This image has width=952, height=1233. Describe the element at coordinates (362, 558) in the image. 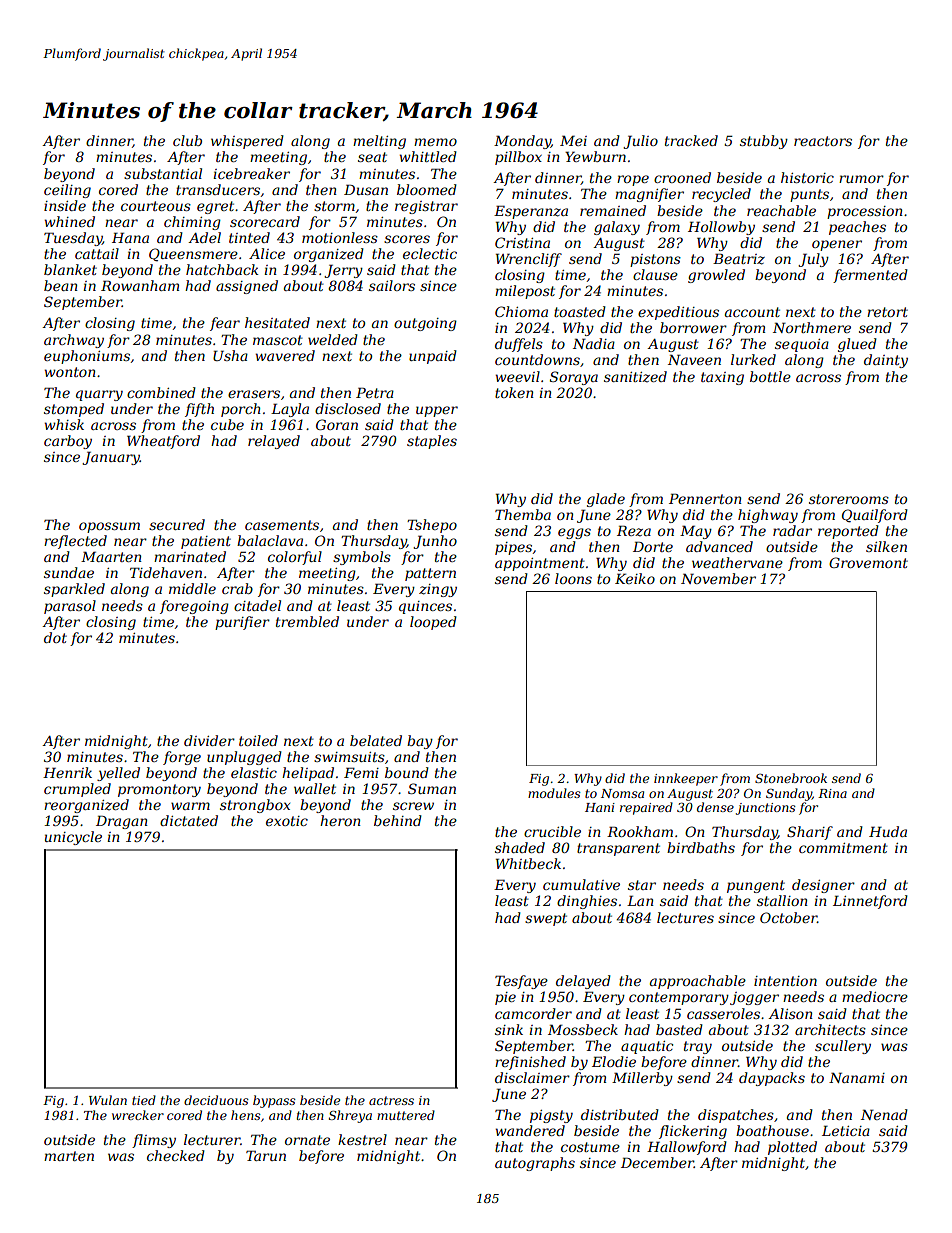

I see `symbols` at that location.
